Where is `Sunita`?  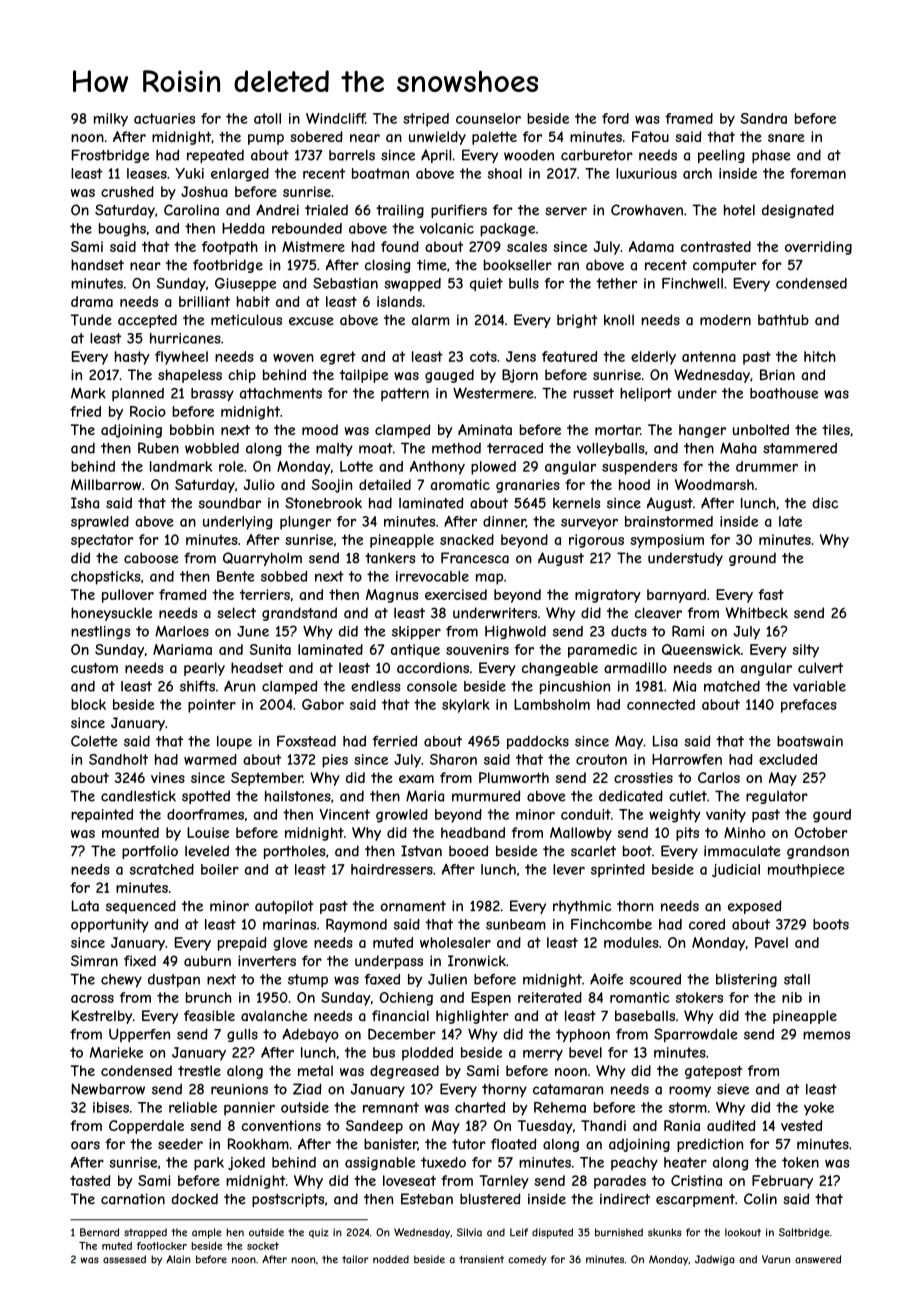 Sunita is located at coordinates (270, 649).
